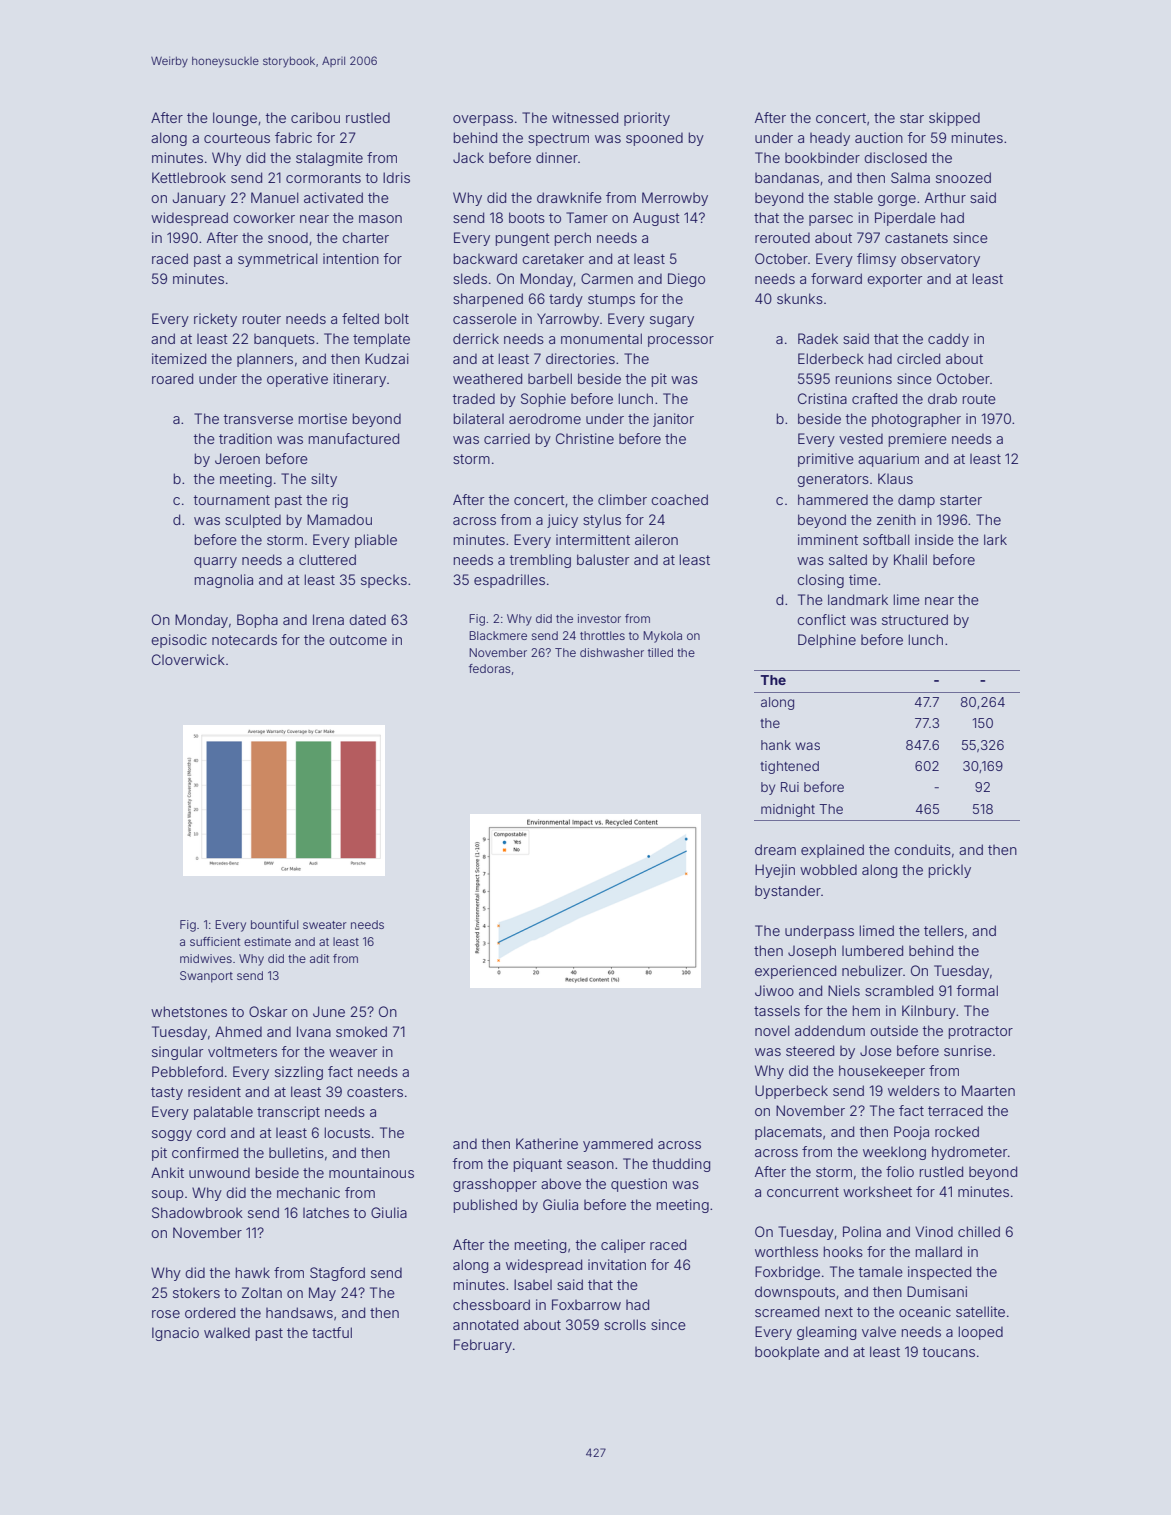 This screenshot has height=1515, width=1171. What do you see at coordinates (197, 1212) in the screenshot?
I see `Shadowbrook` at bounding box center [197, 1212].
